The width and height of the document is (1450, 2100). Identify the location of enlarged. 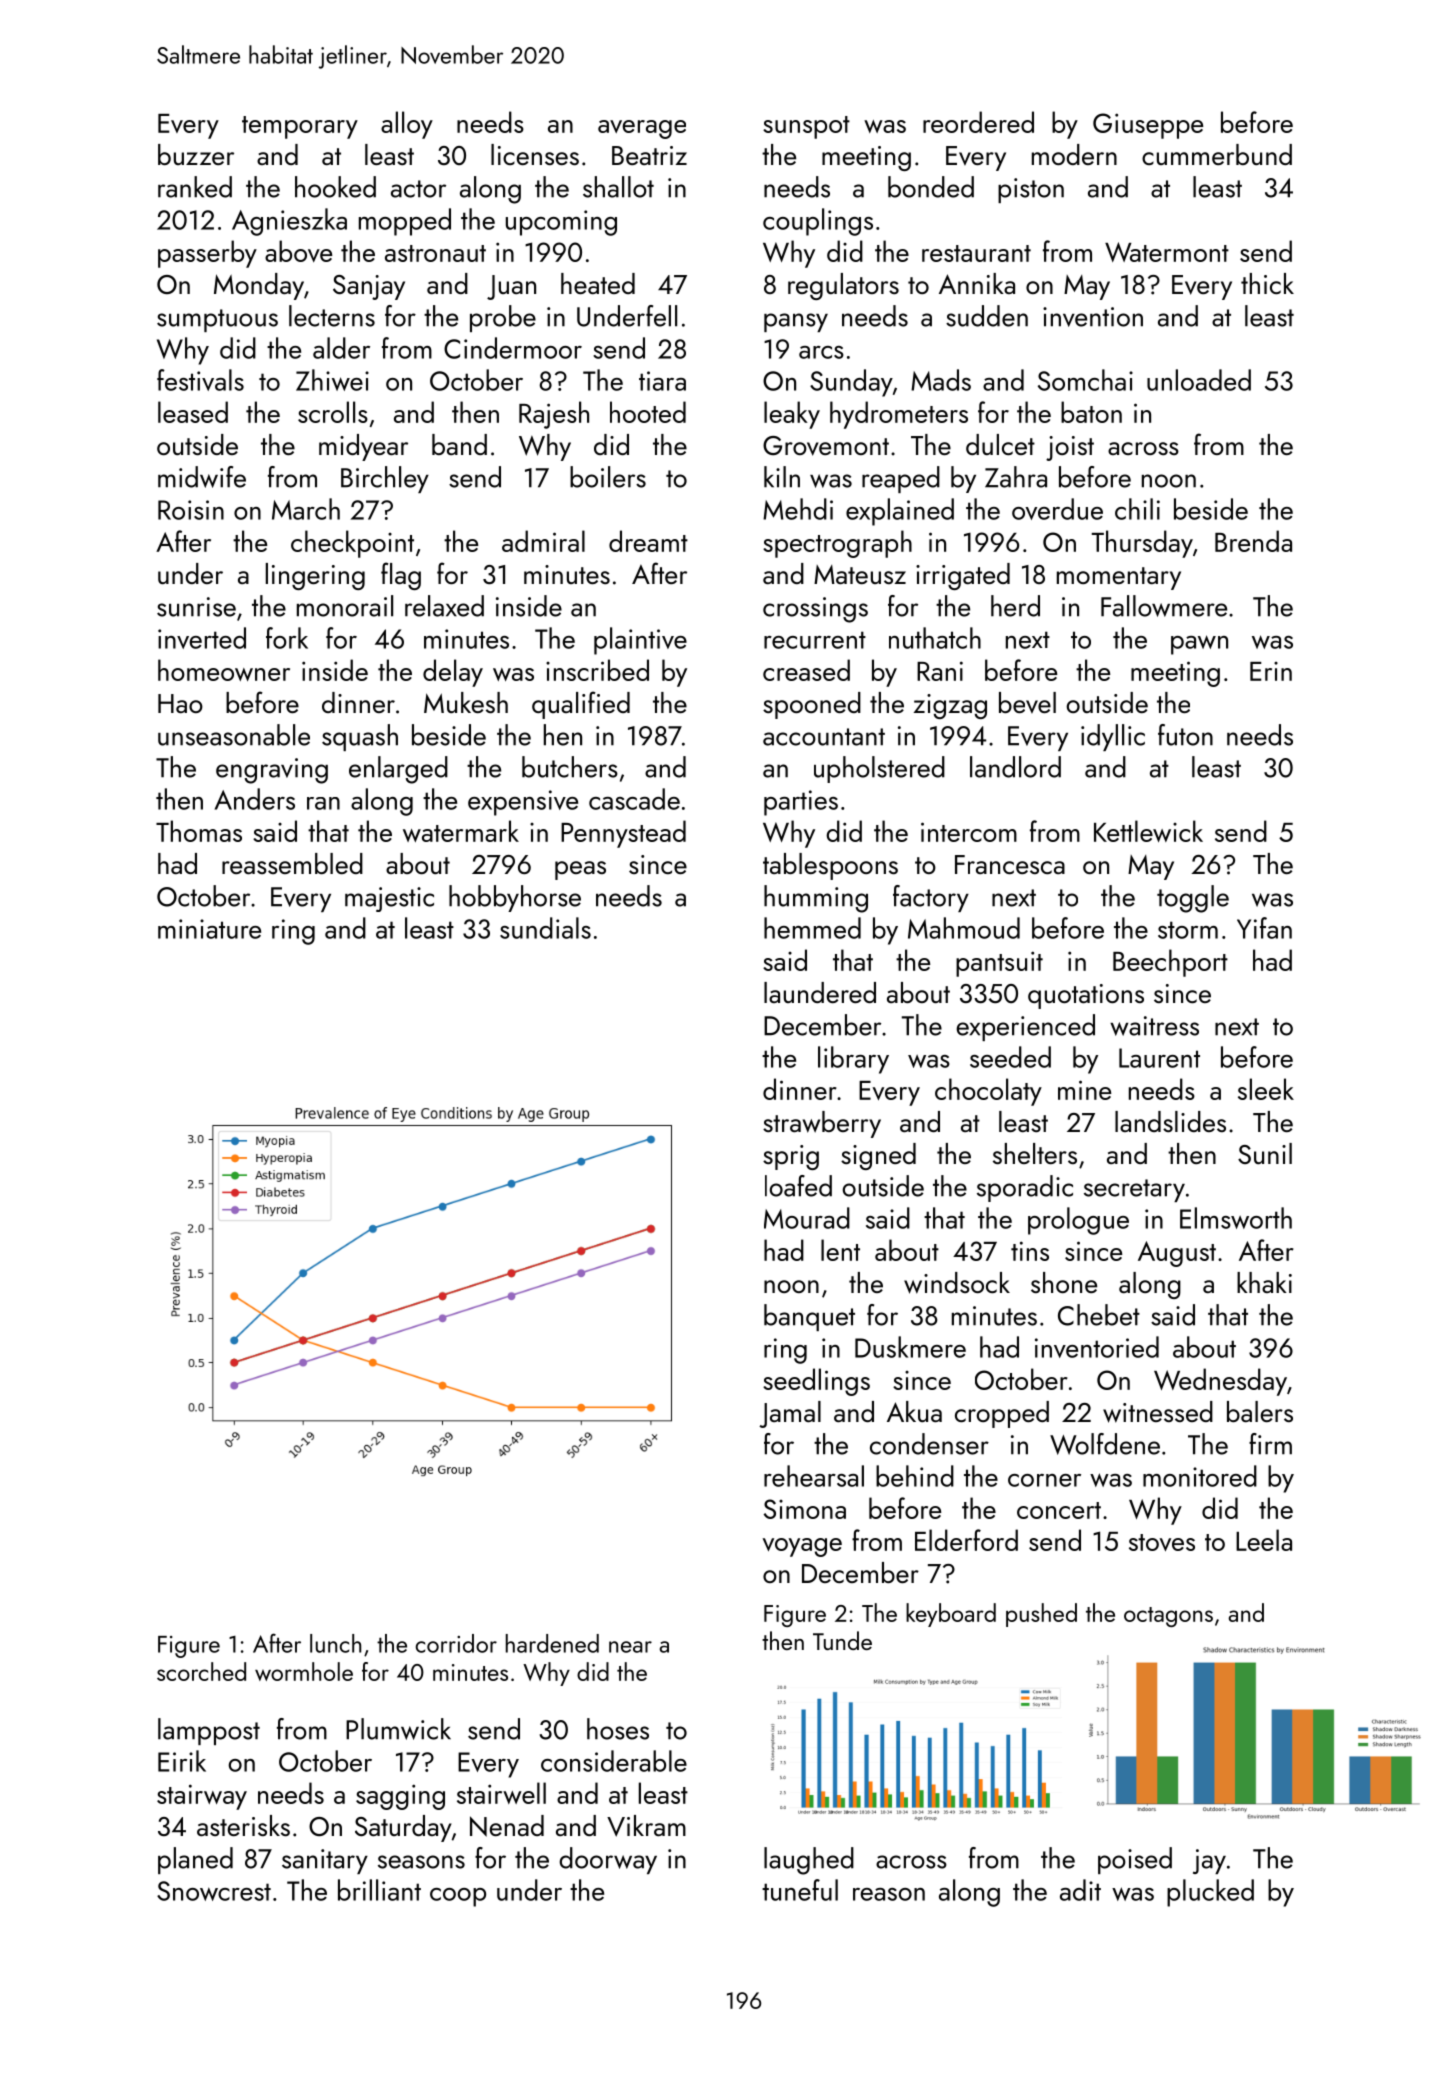
(398, 770).
